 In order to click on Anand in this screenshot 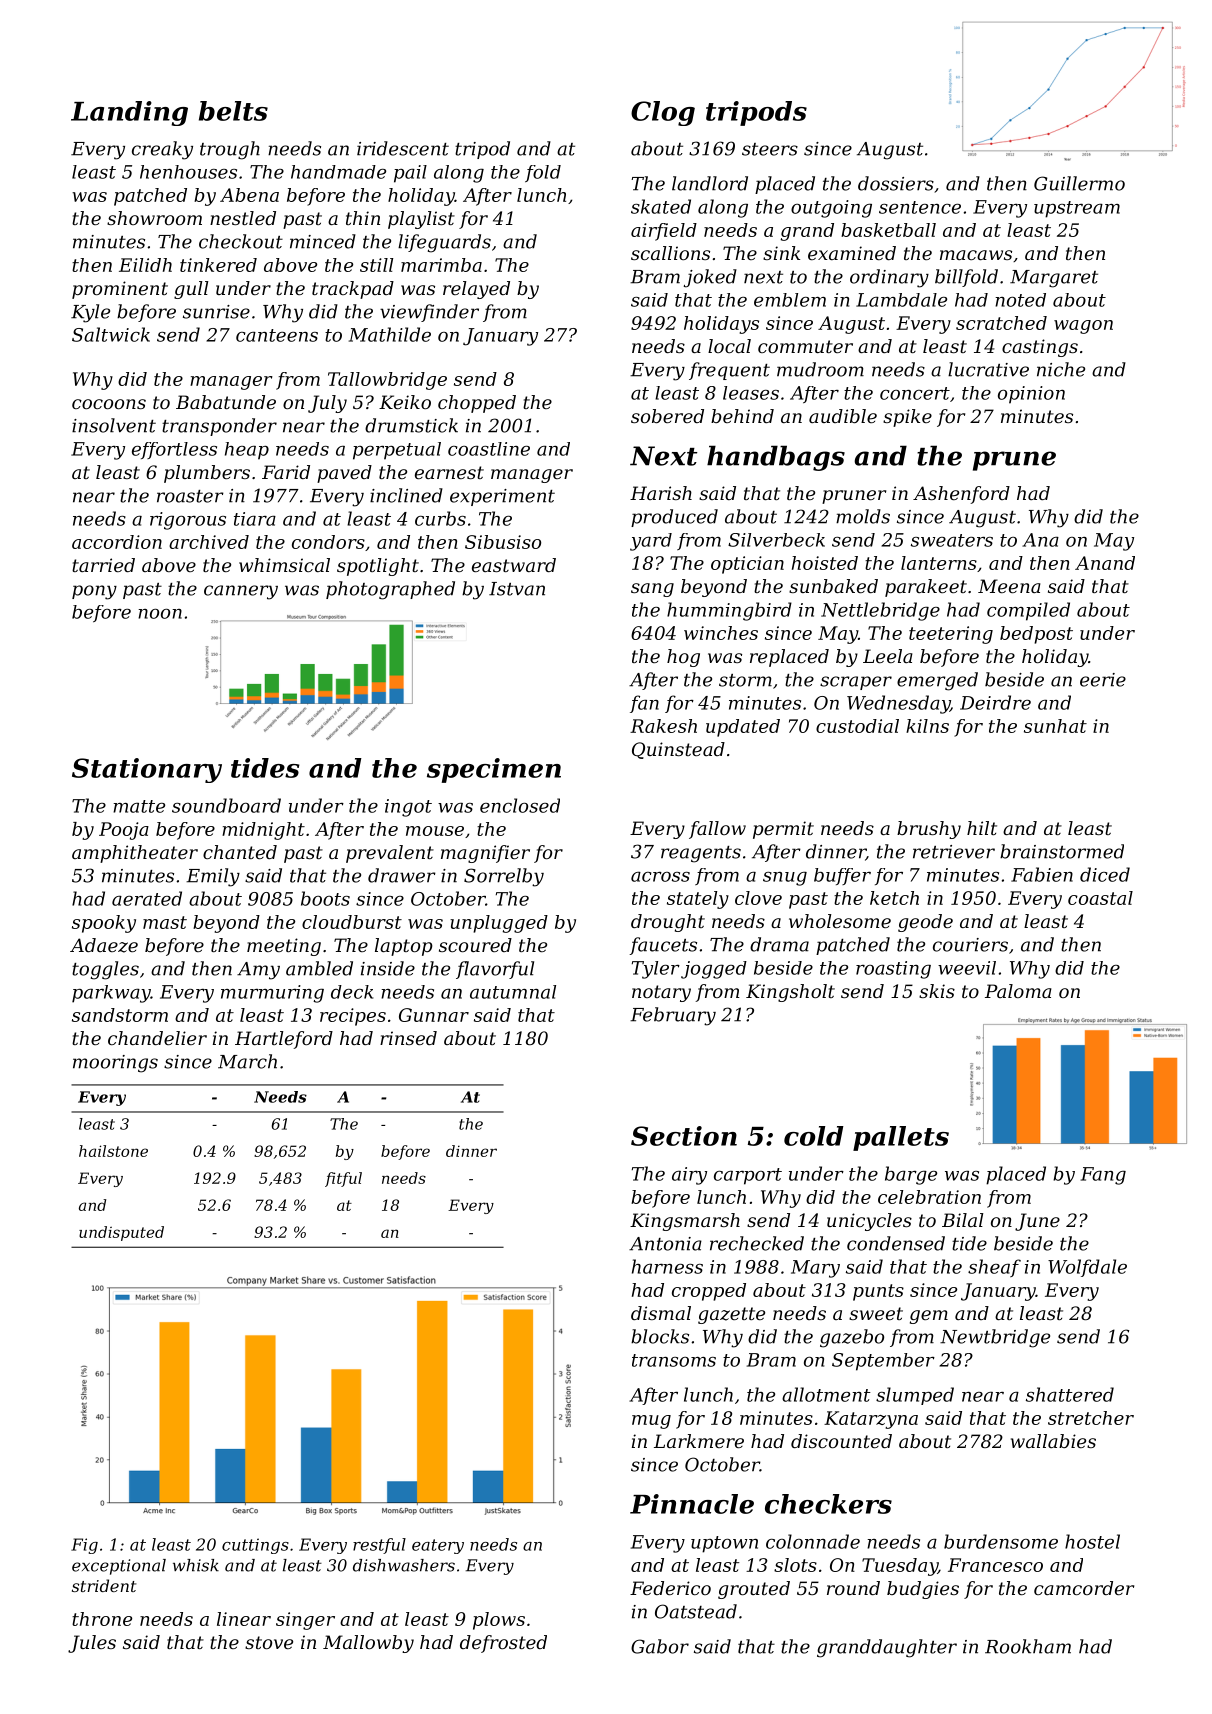, I will do `click(1105, 563)`.
